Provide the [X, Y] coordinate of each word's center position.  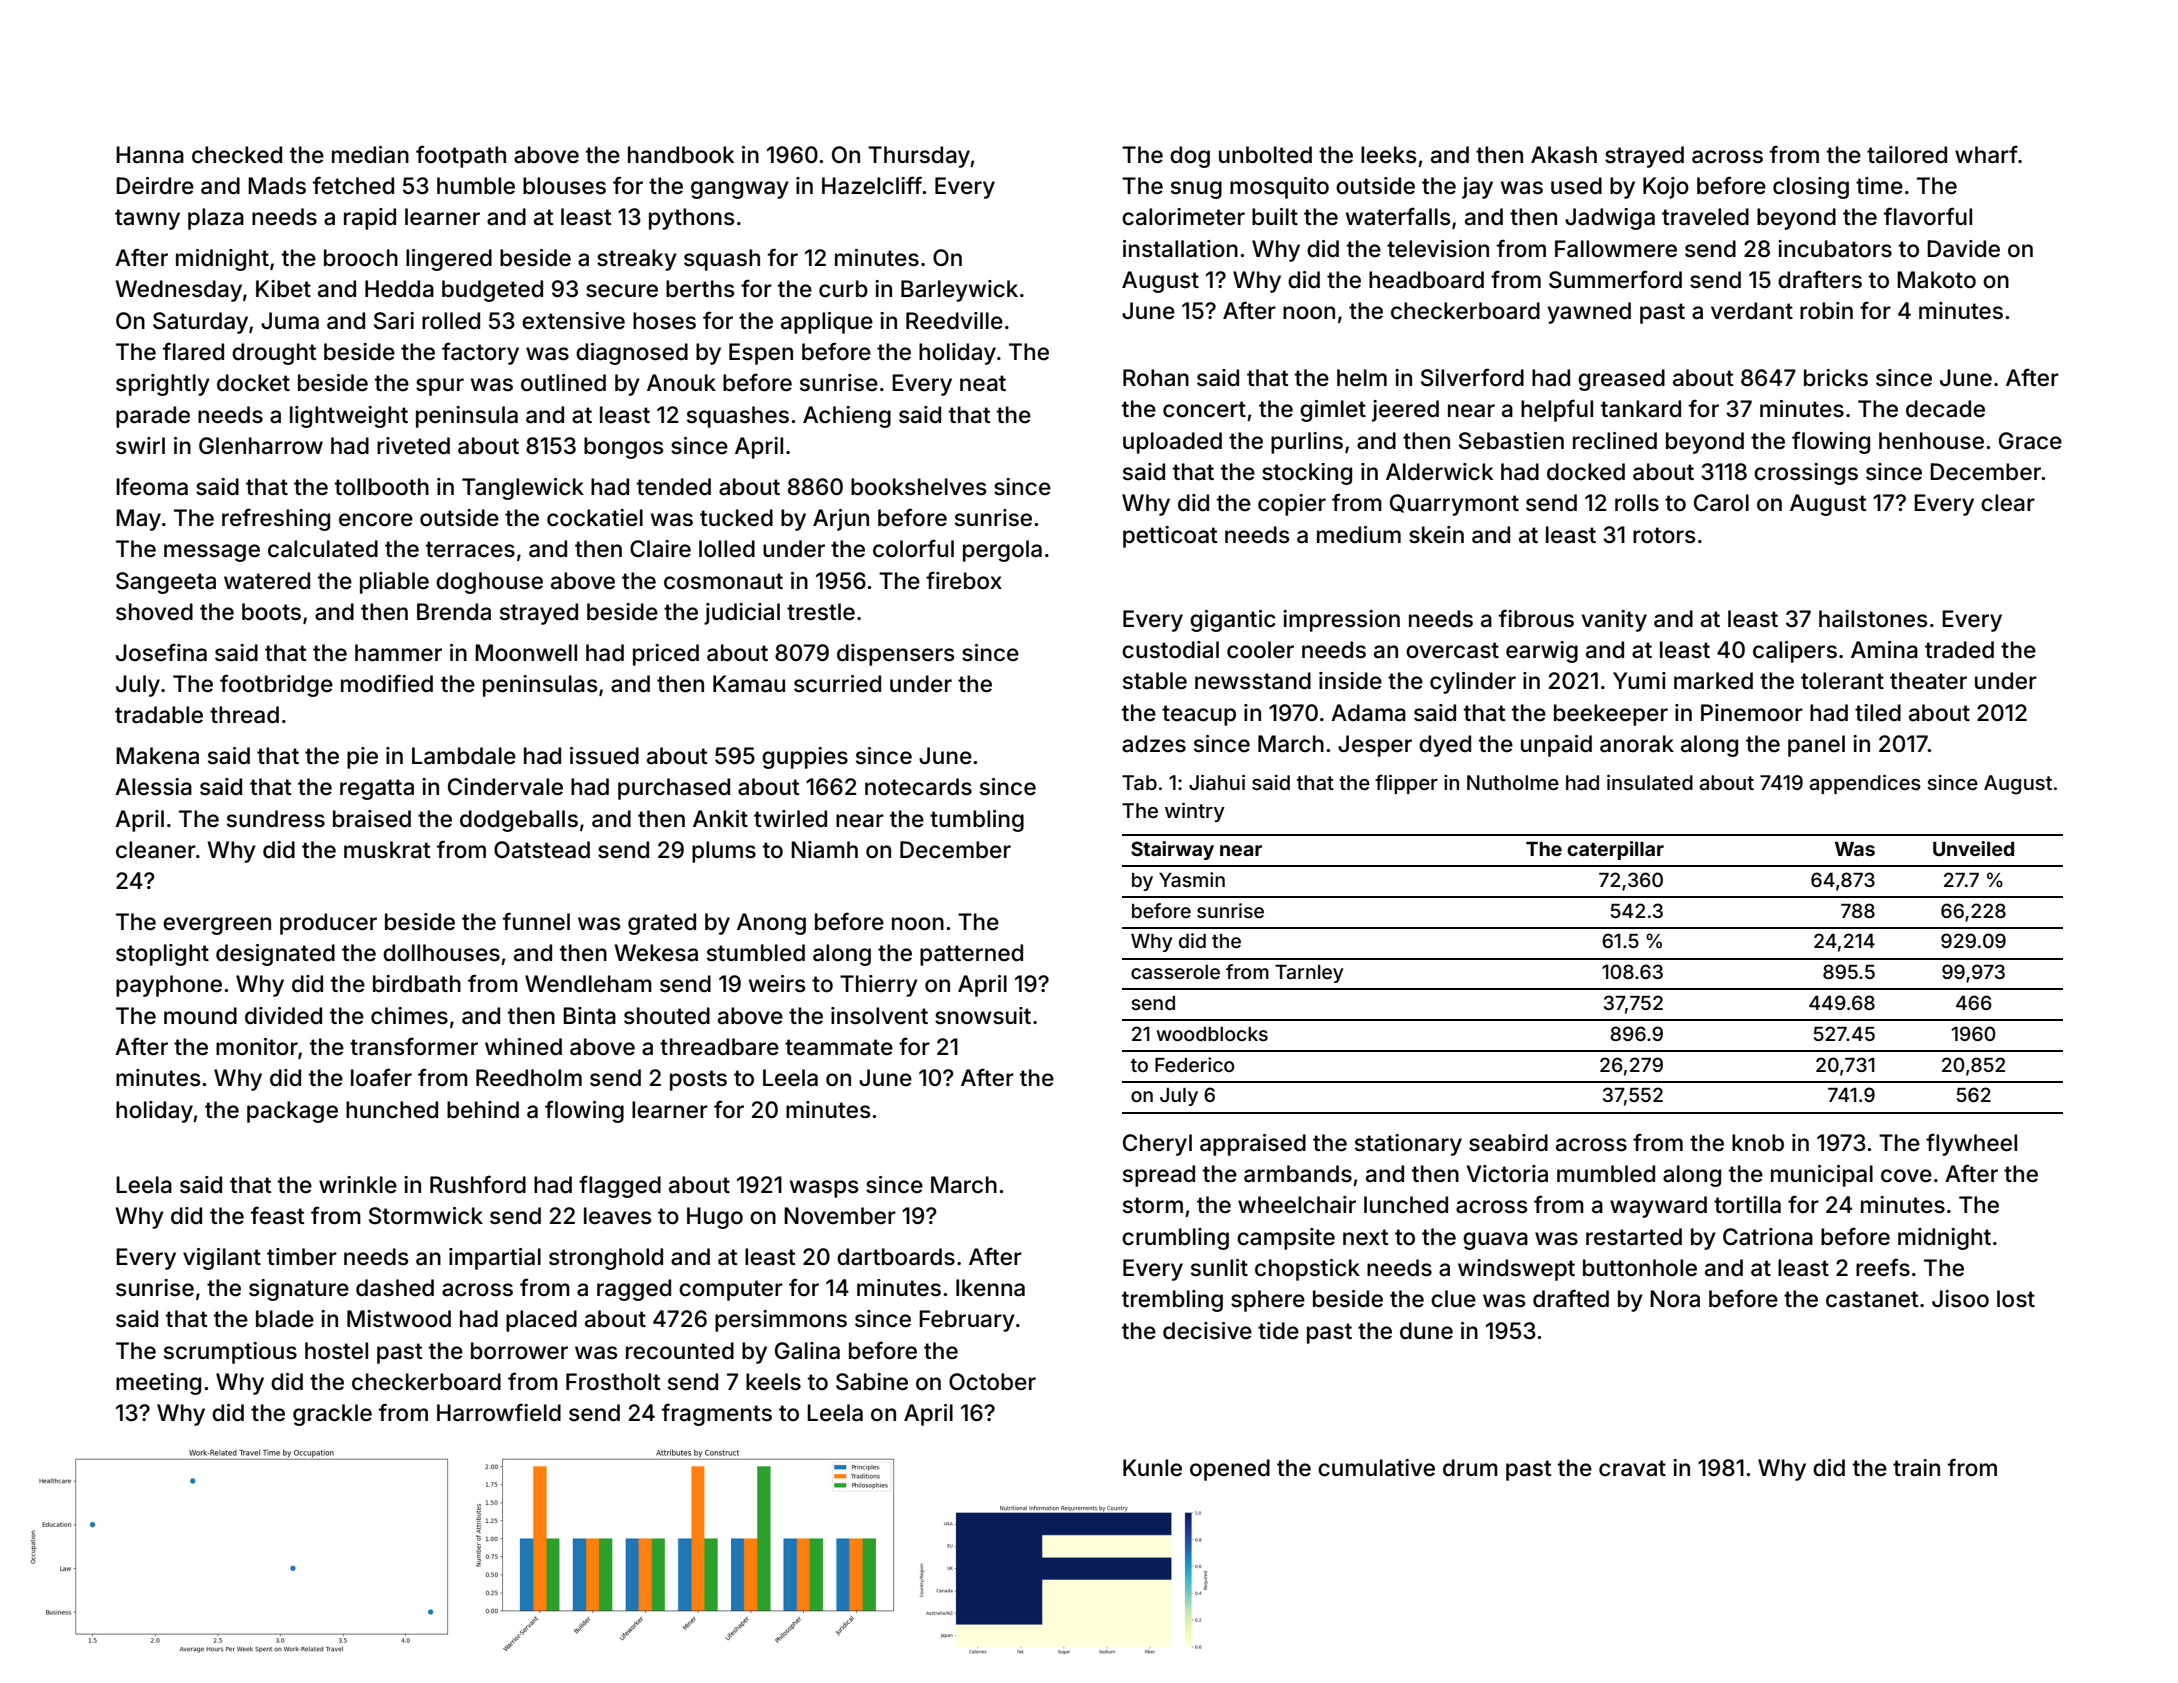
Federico [1195, 1064]
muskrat [387, 850]
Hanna [150, 155]
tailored [1907, 155]
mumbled [1606, 1174]
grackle [332, 1415]
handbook [681, 155]
